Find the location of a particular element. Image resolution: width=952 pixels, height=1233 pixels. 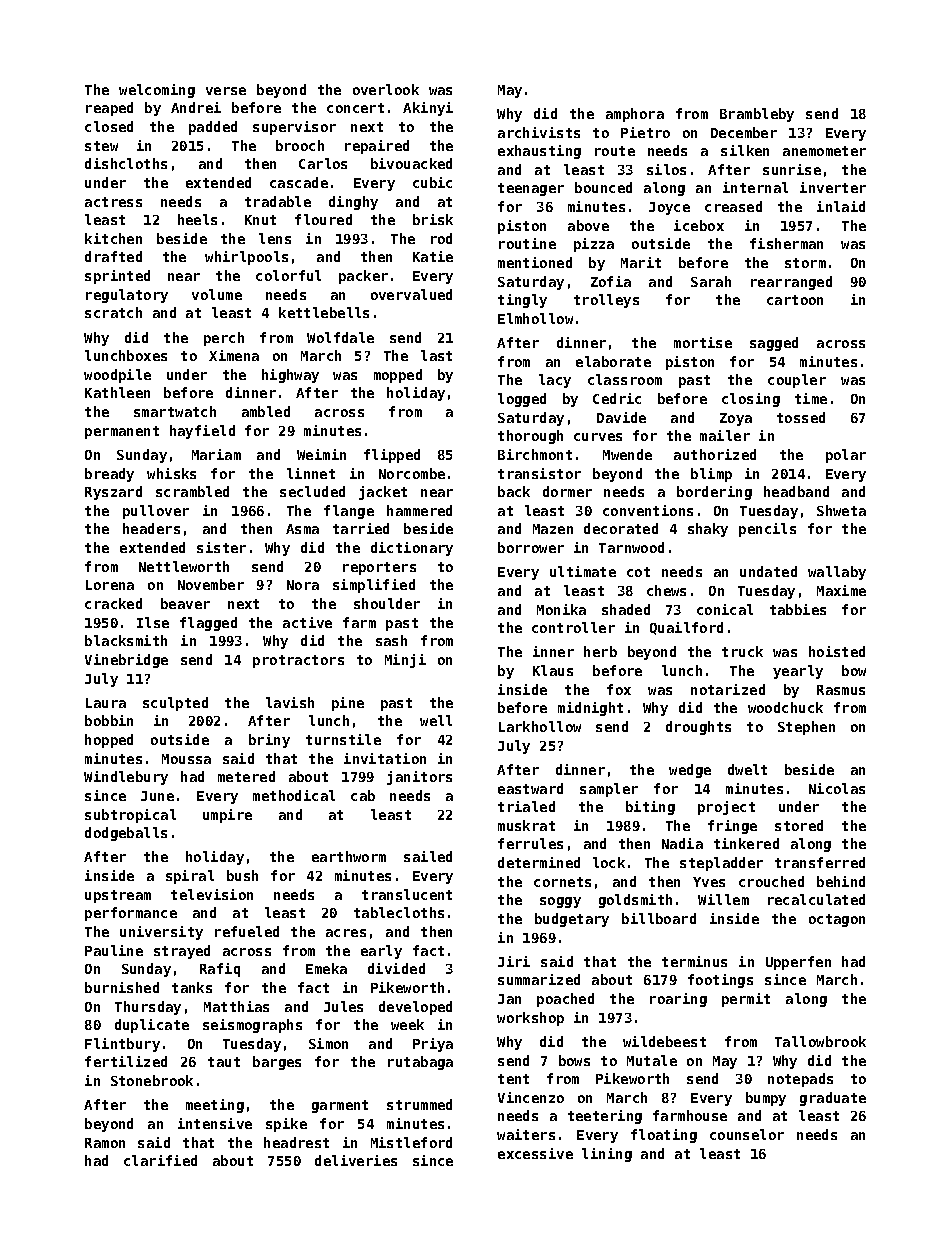

scratch is located at coordinates (113, 312).
